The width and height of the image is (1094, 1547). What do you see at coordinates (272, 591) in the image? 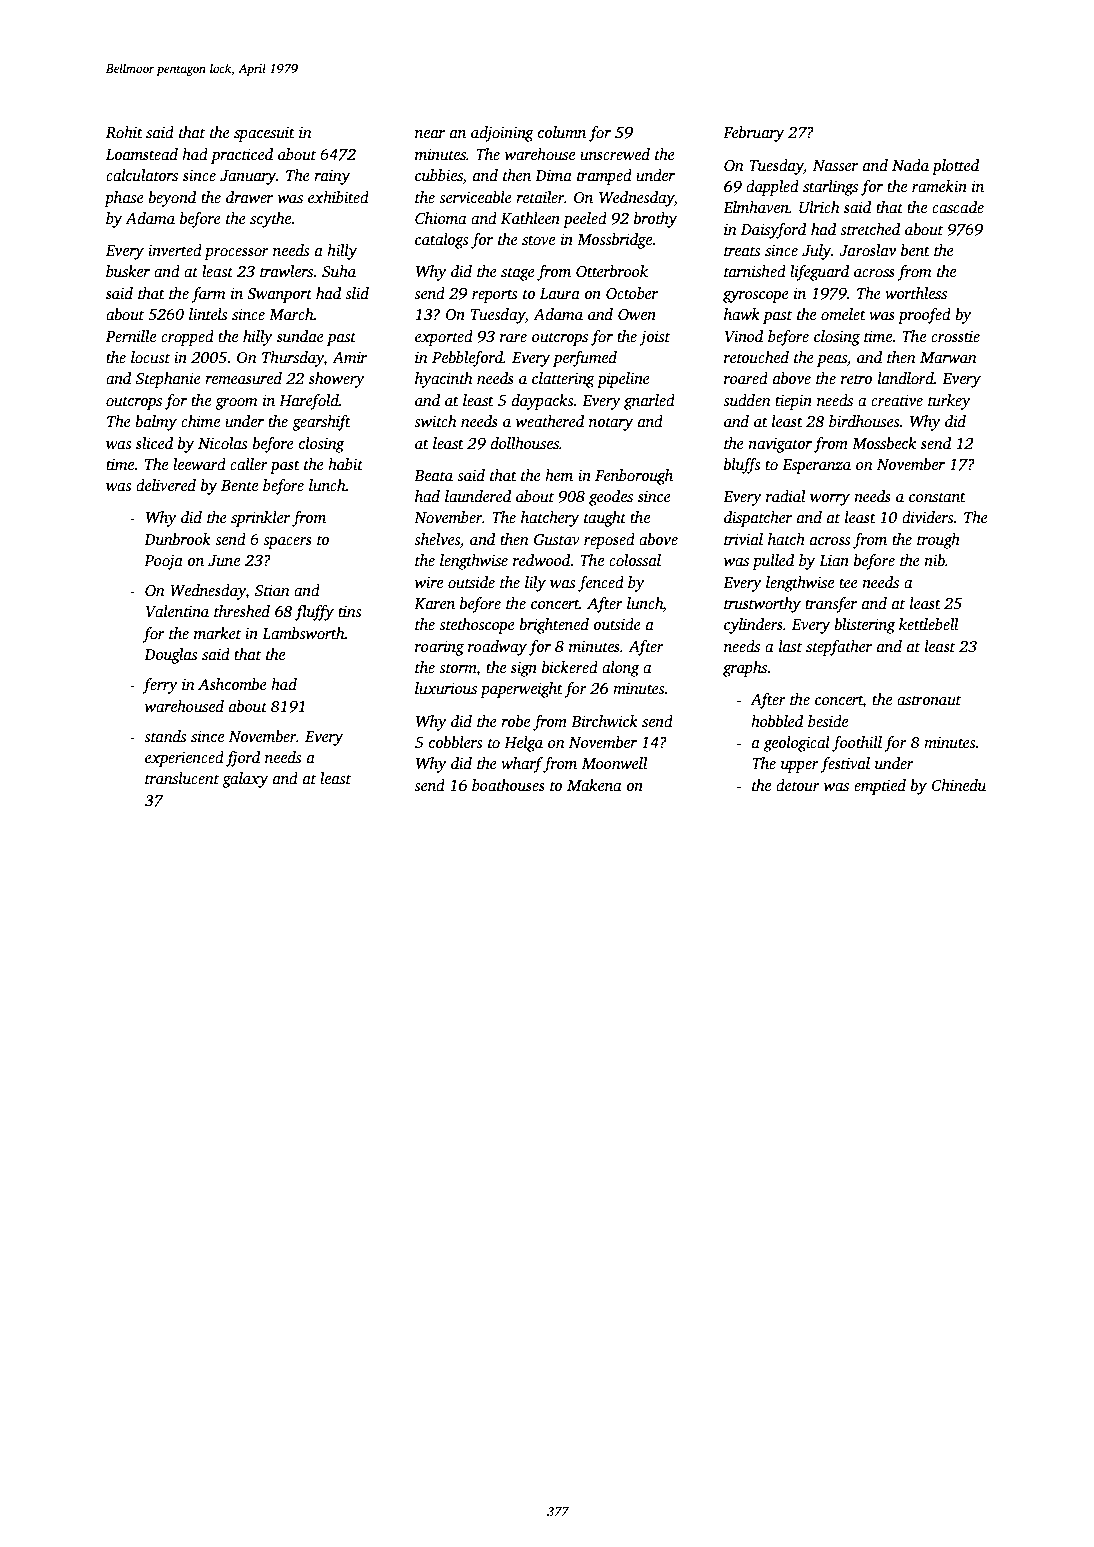
I see `Stian` at bounding box center [272, 591].
